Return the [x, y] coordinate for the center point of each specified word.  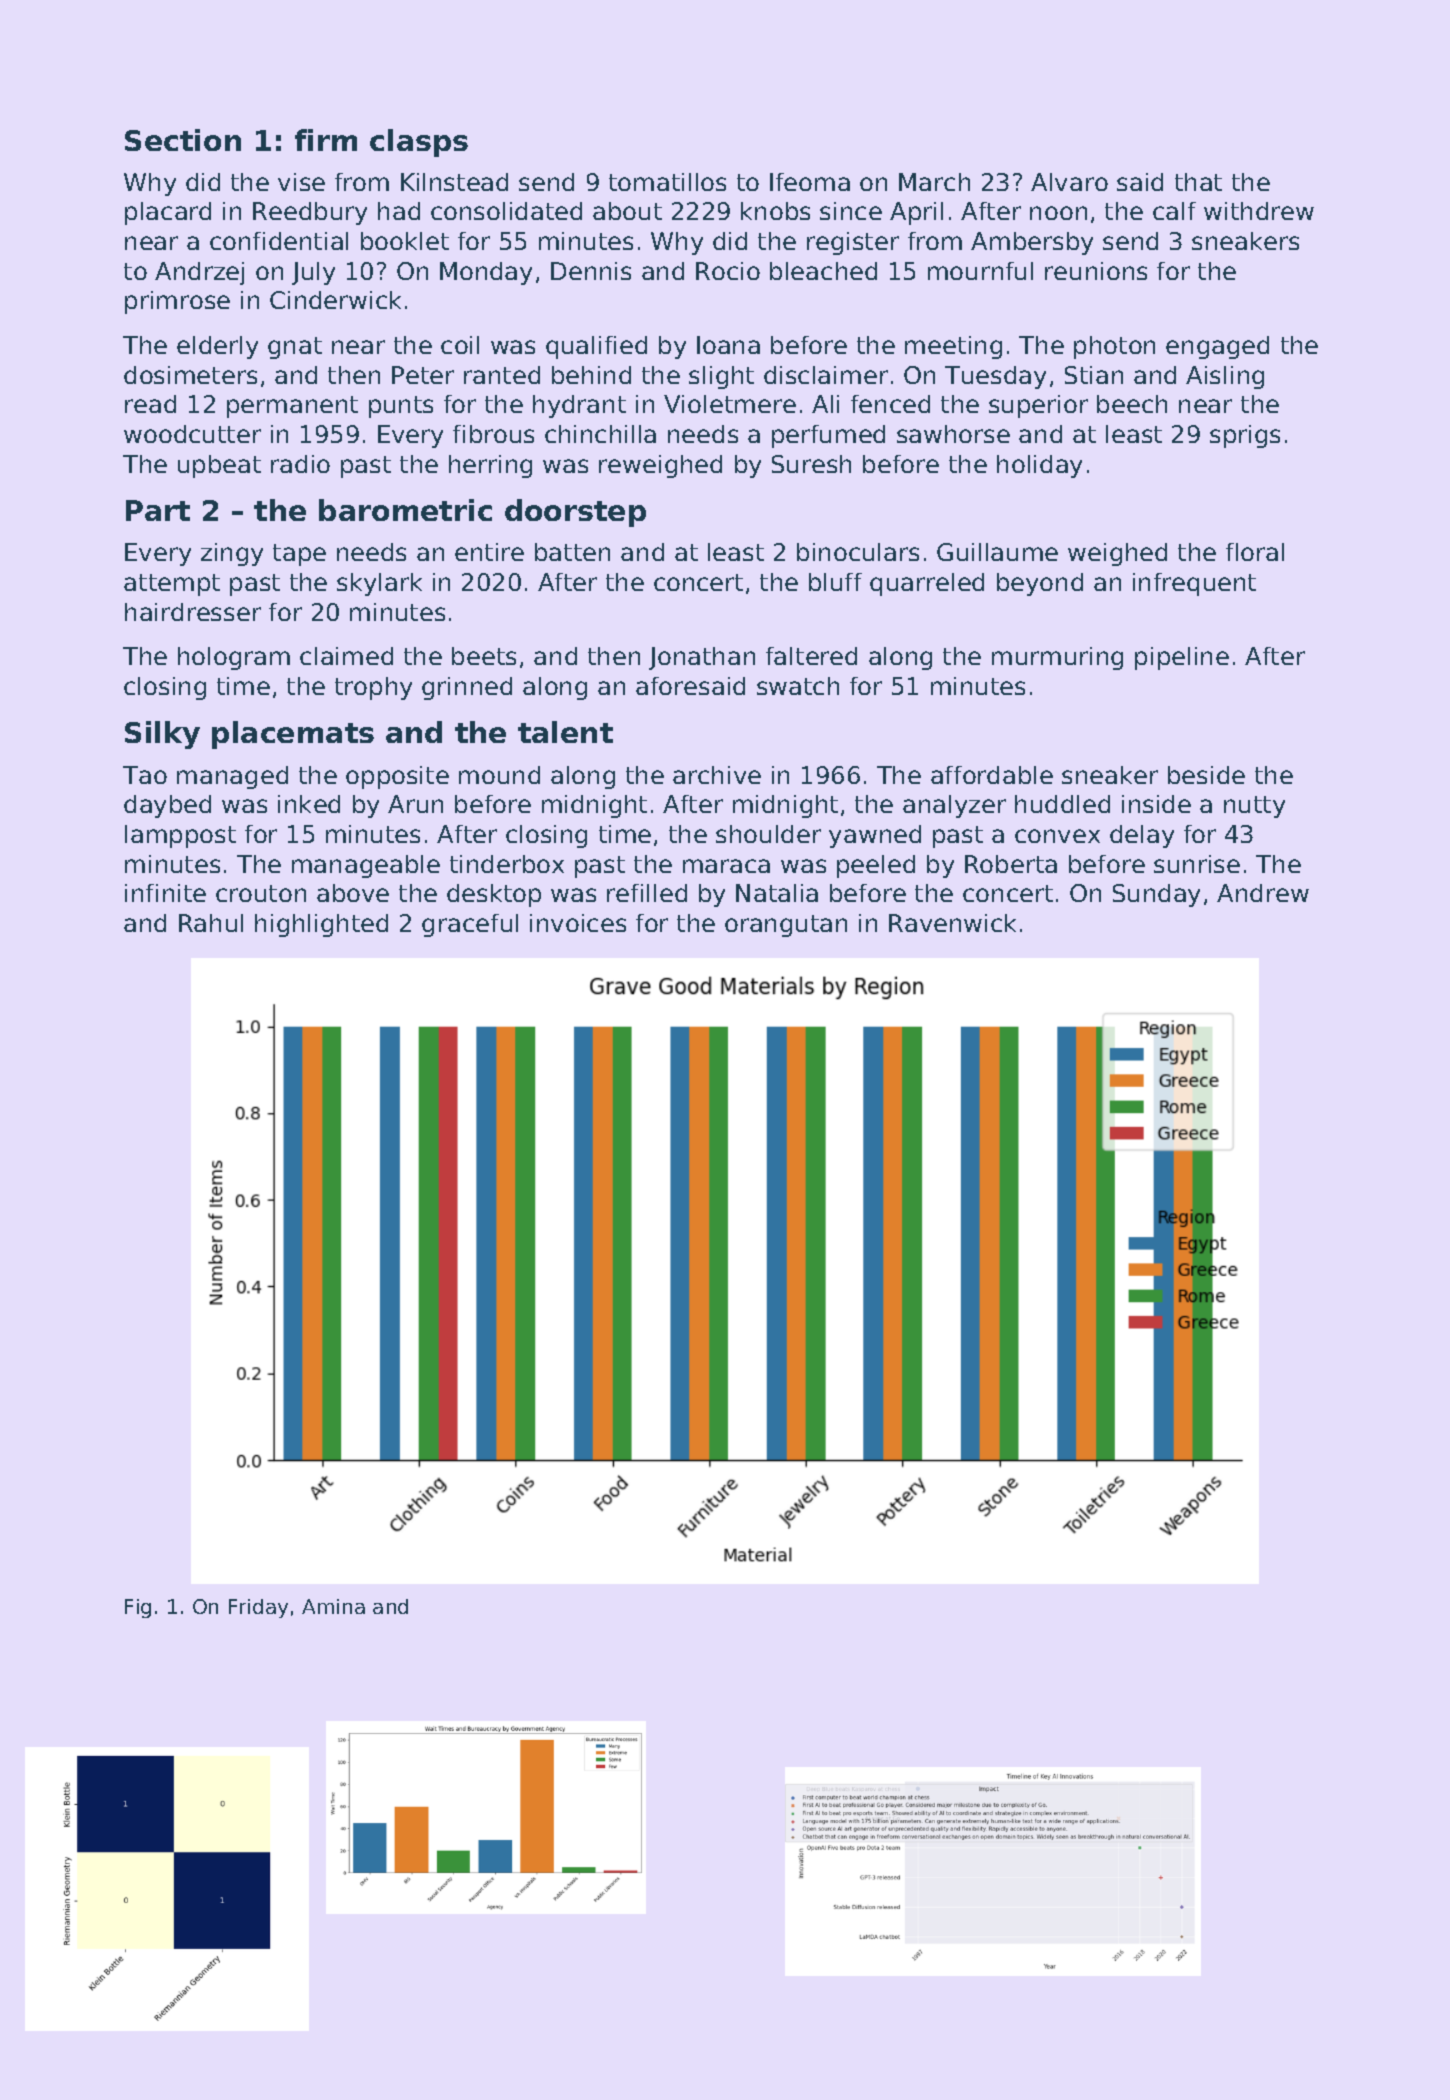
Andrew [1263, 893]
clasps [419, 143]
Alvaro [1069, 182]
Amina [333, 1606]
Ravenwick [952, 923]
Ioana [728, 345]
